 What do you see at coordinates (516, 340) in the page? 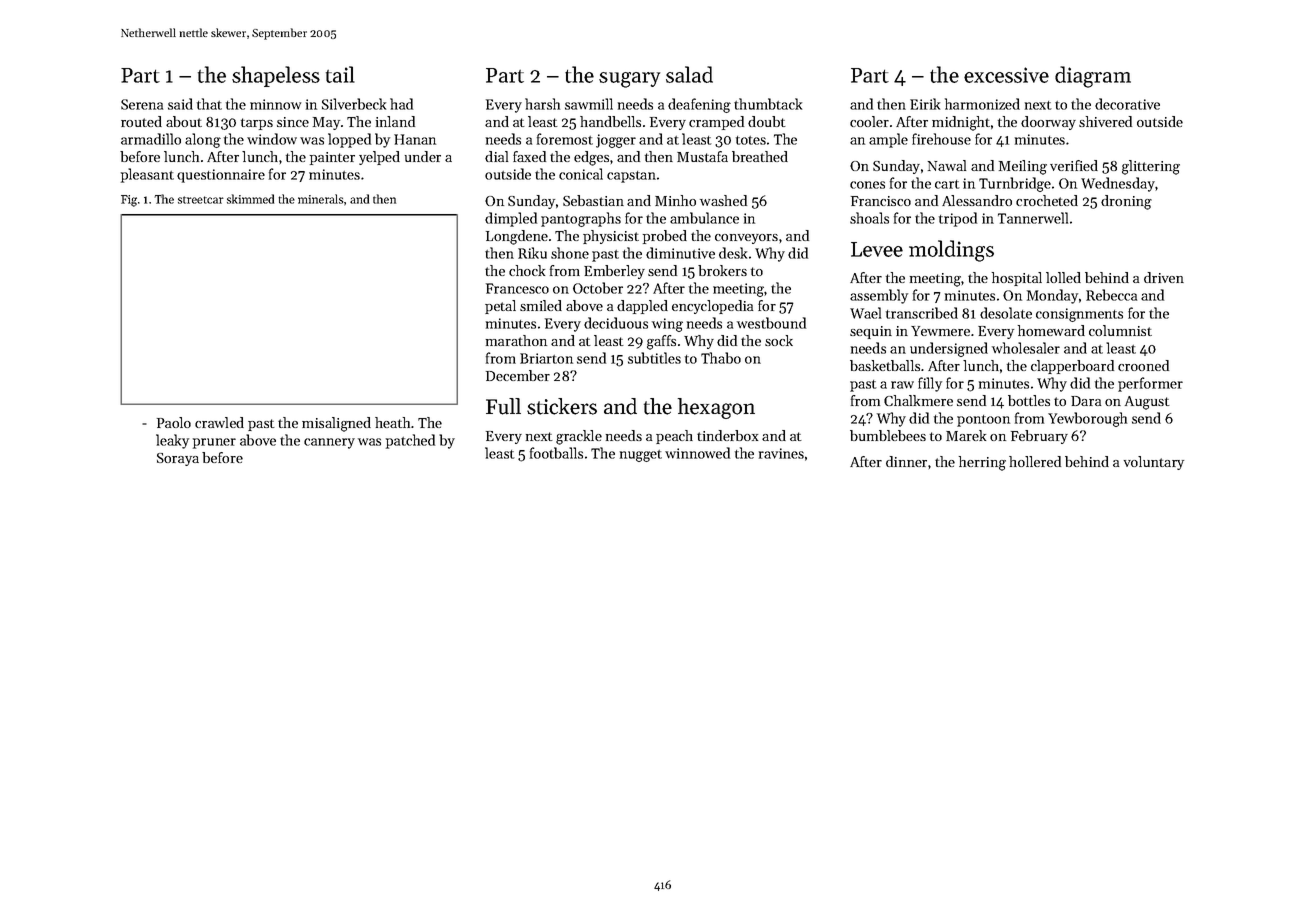
I see `marathon` at bounding box center [516, 340].
